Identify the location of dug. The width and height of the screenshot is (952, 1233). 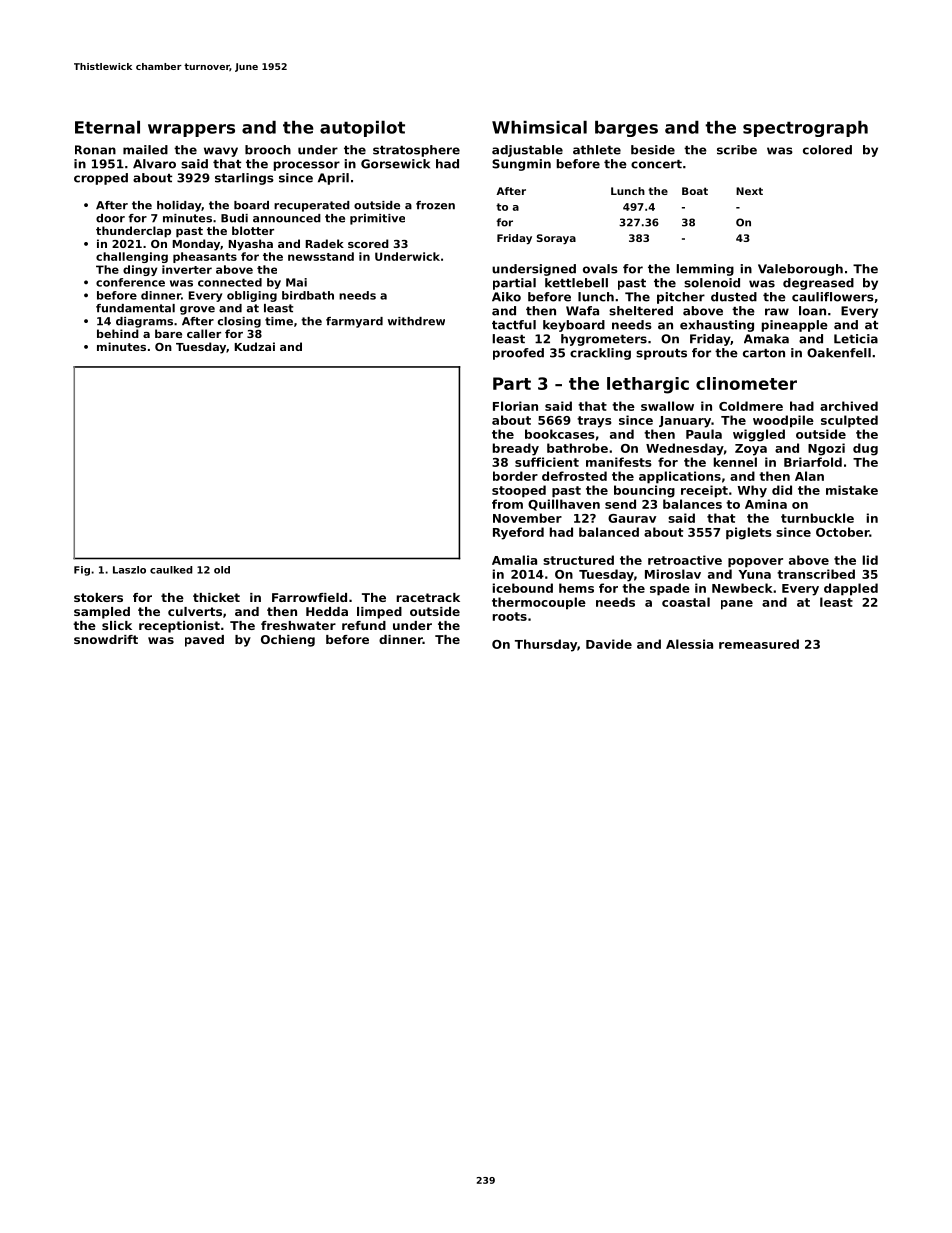
(865, 449).
